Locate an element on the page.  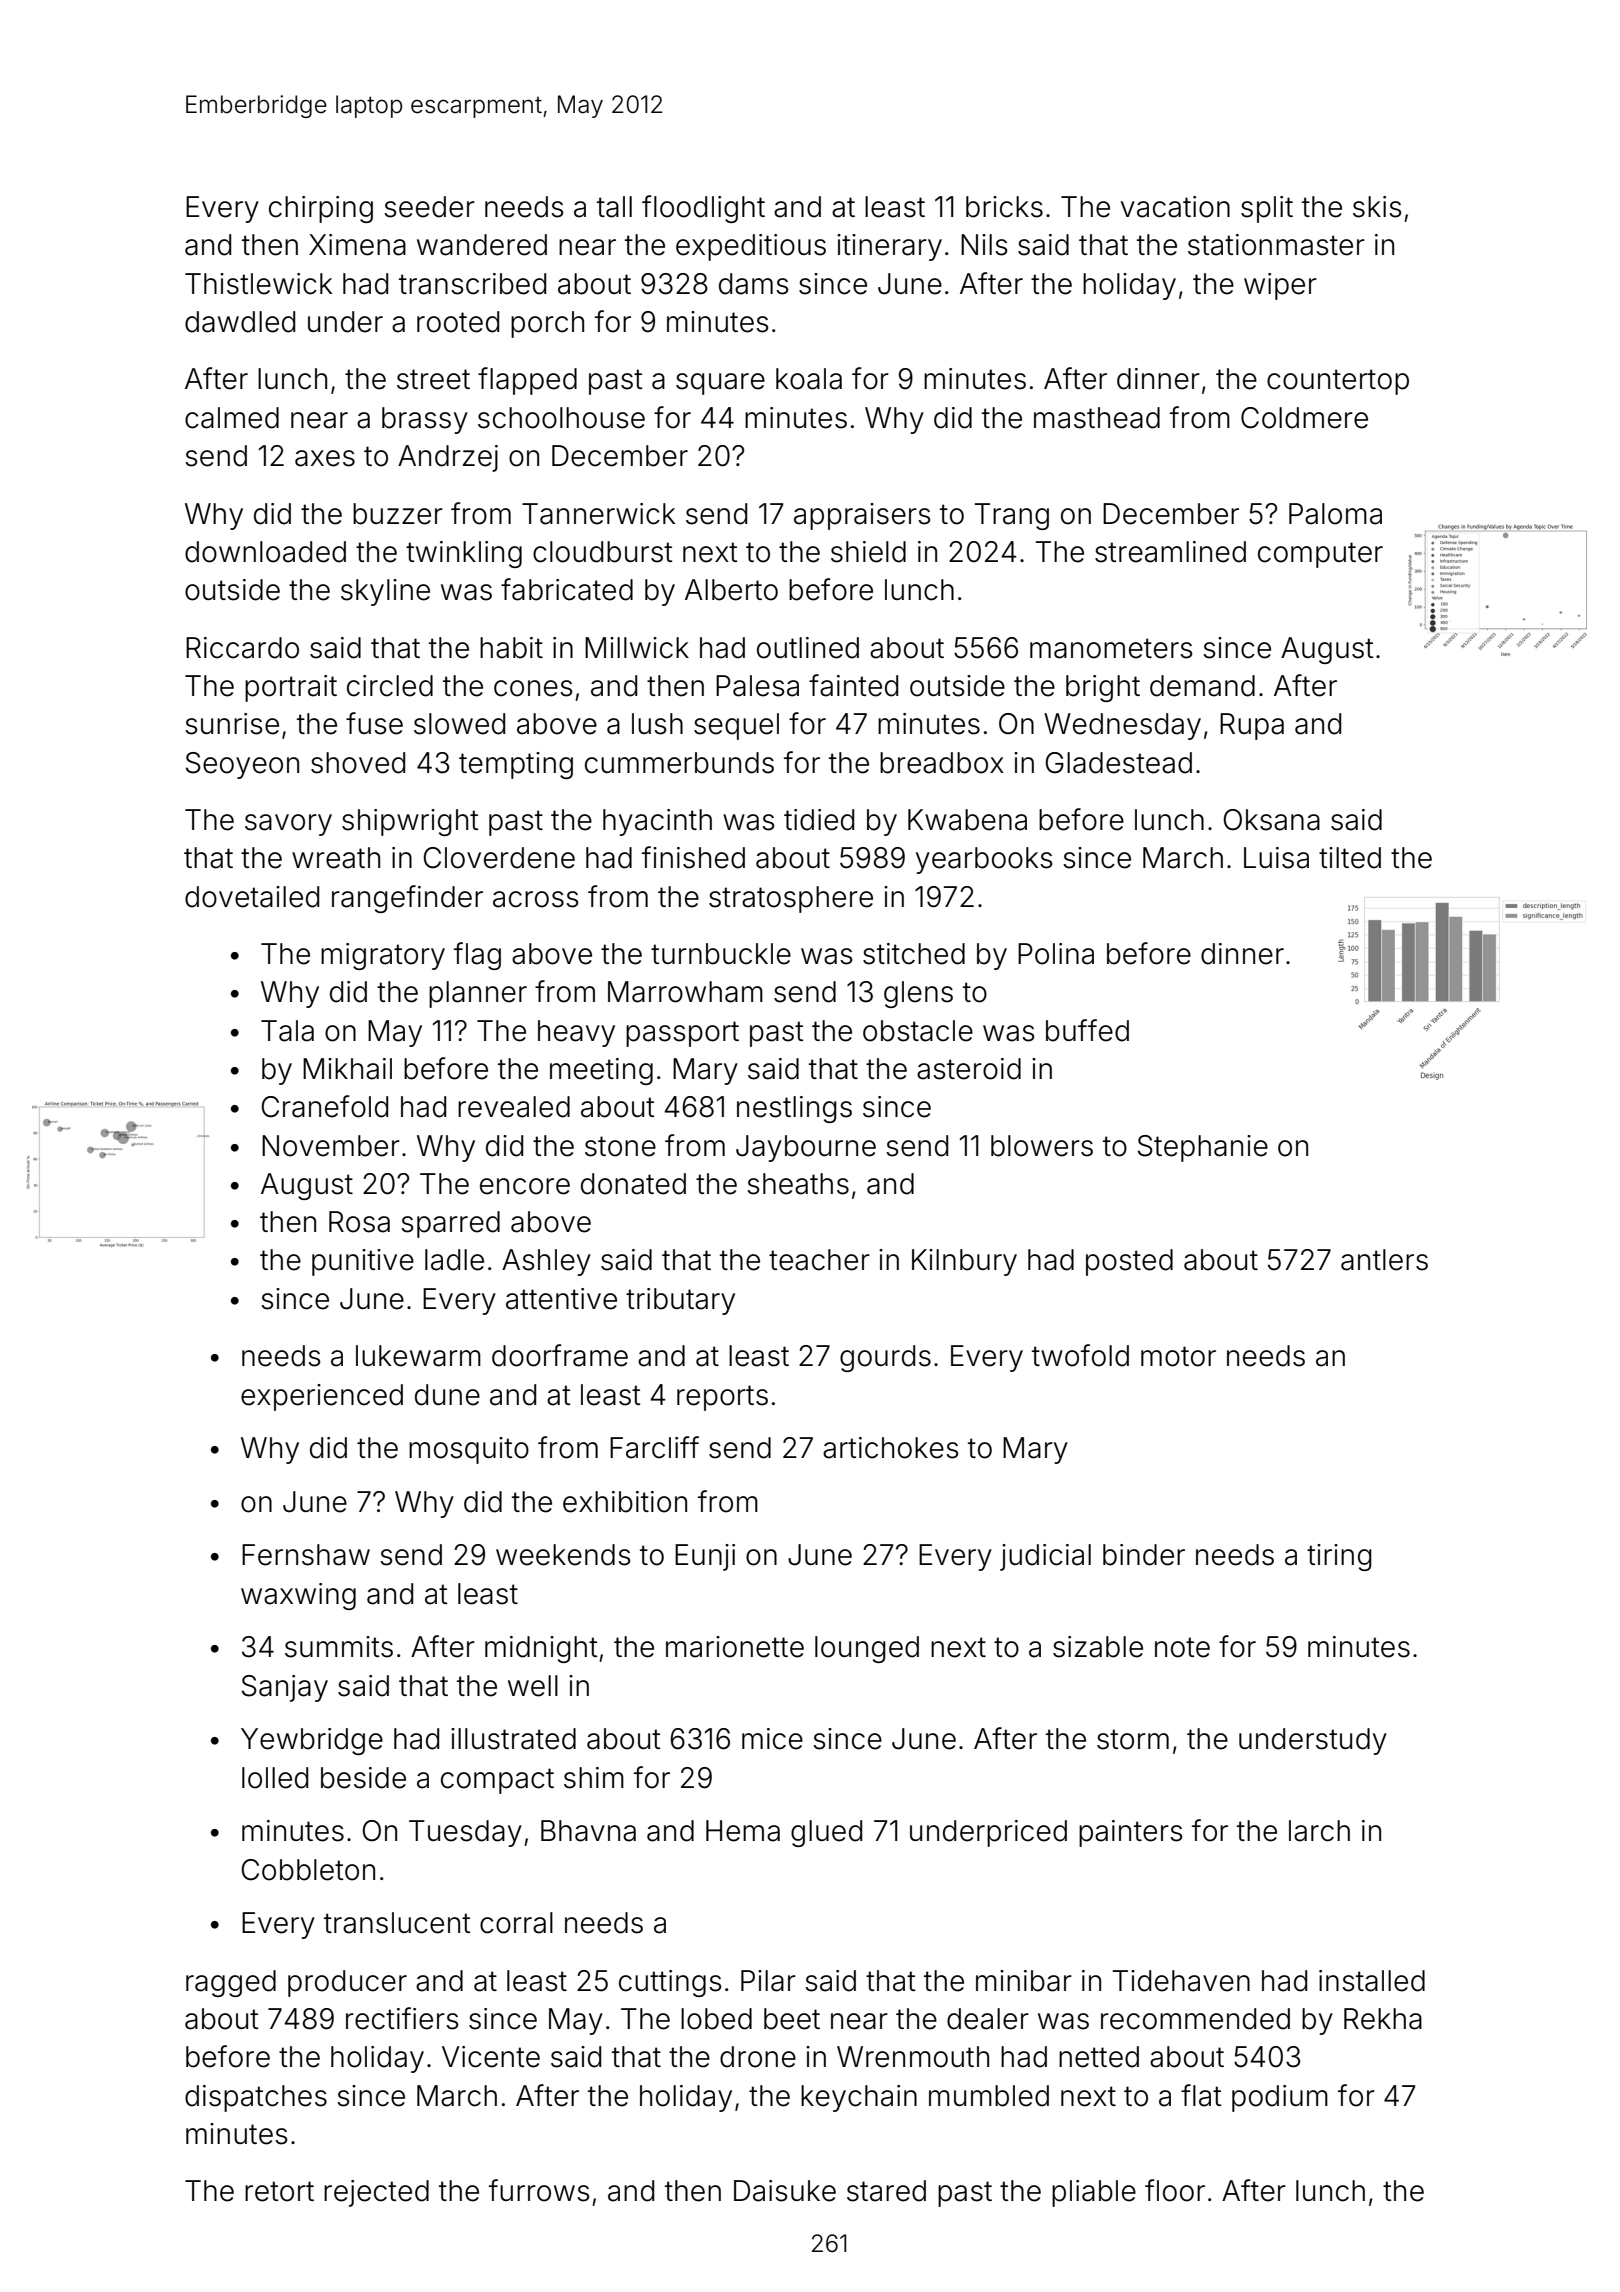
yearbooks is located at coordinates (984, 860).
